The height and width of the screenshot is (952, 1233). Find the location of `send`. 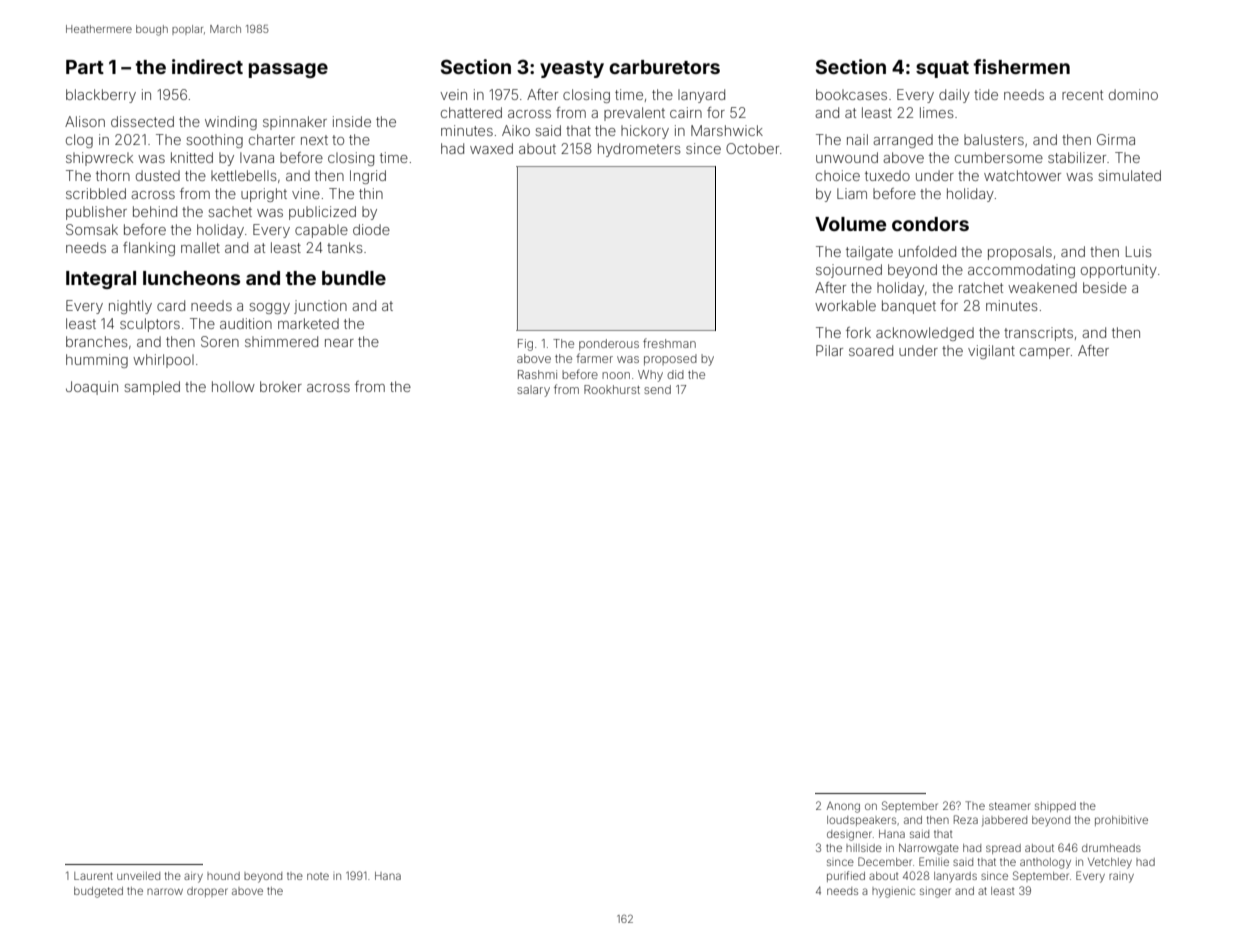

send is located at coordinates (657, 389).
